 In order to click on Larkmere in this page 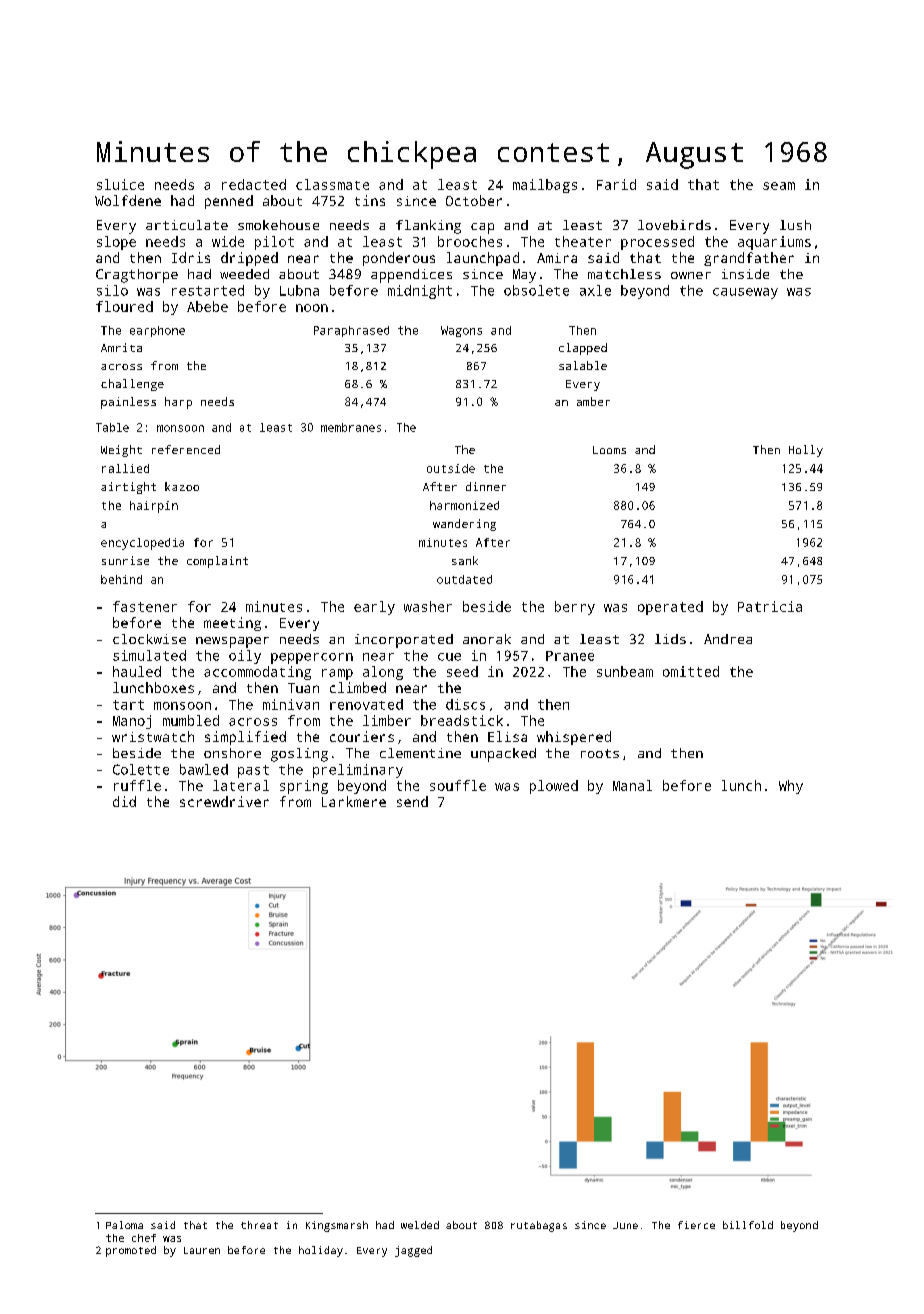, I will do `click(354, 801)`.
